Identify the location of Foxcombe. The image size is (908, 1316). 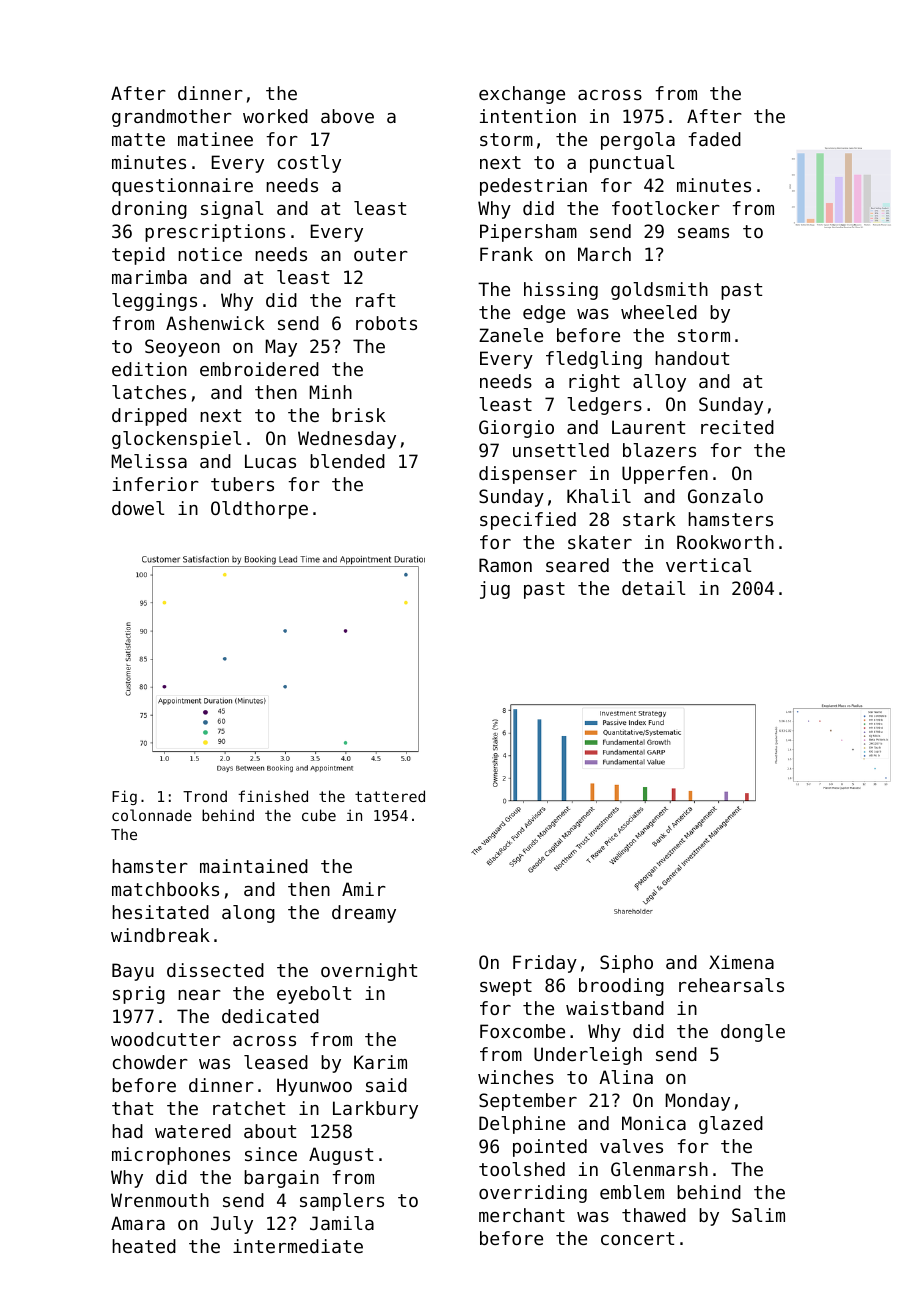
(522, 1031).
